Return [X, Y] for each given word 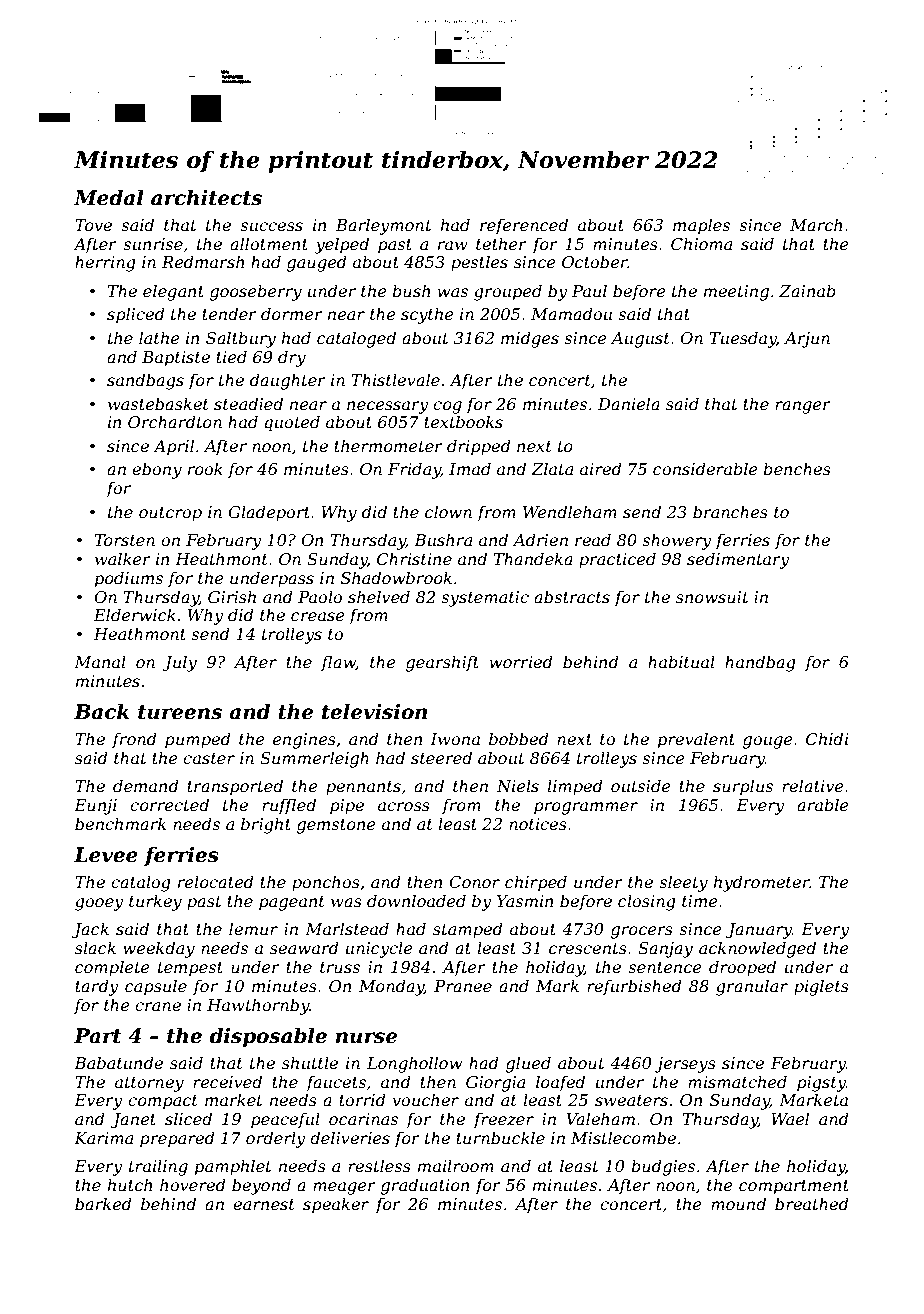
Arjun [807, 340]
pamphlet [233, 1167]
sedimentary [738, 560]
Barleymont [383, 226]
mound [738, 1203]
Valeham [600, 1118]
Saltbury [241, 339]
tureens [180, 712]
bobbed [519, 738]
